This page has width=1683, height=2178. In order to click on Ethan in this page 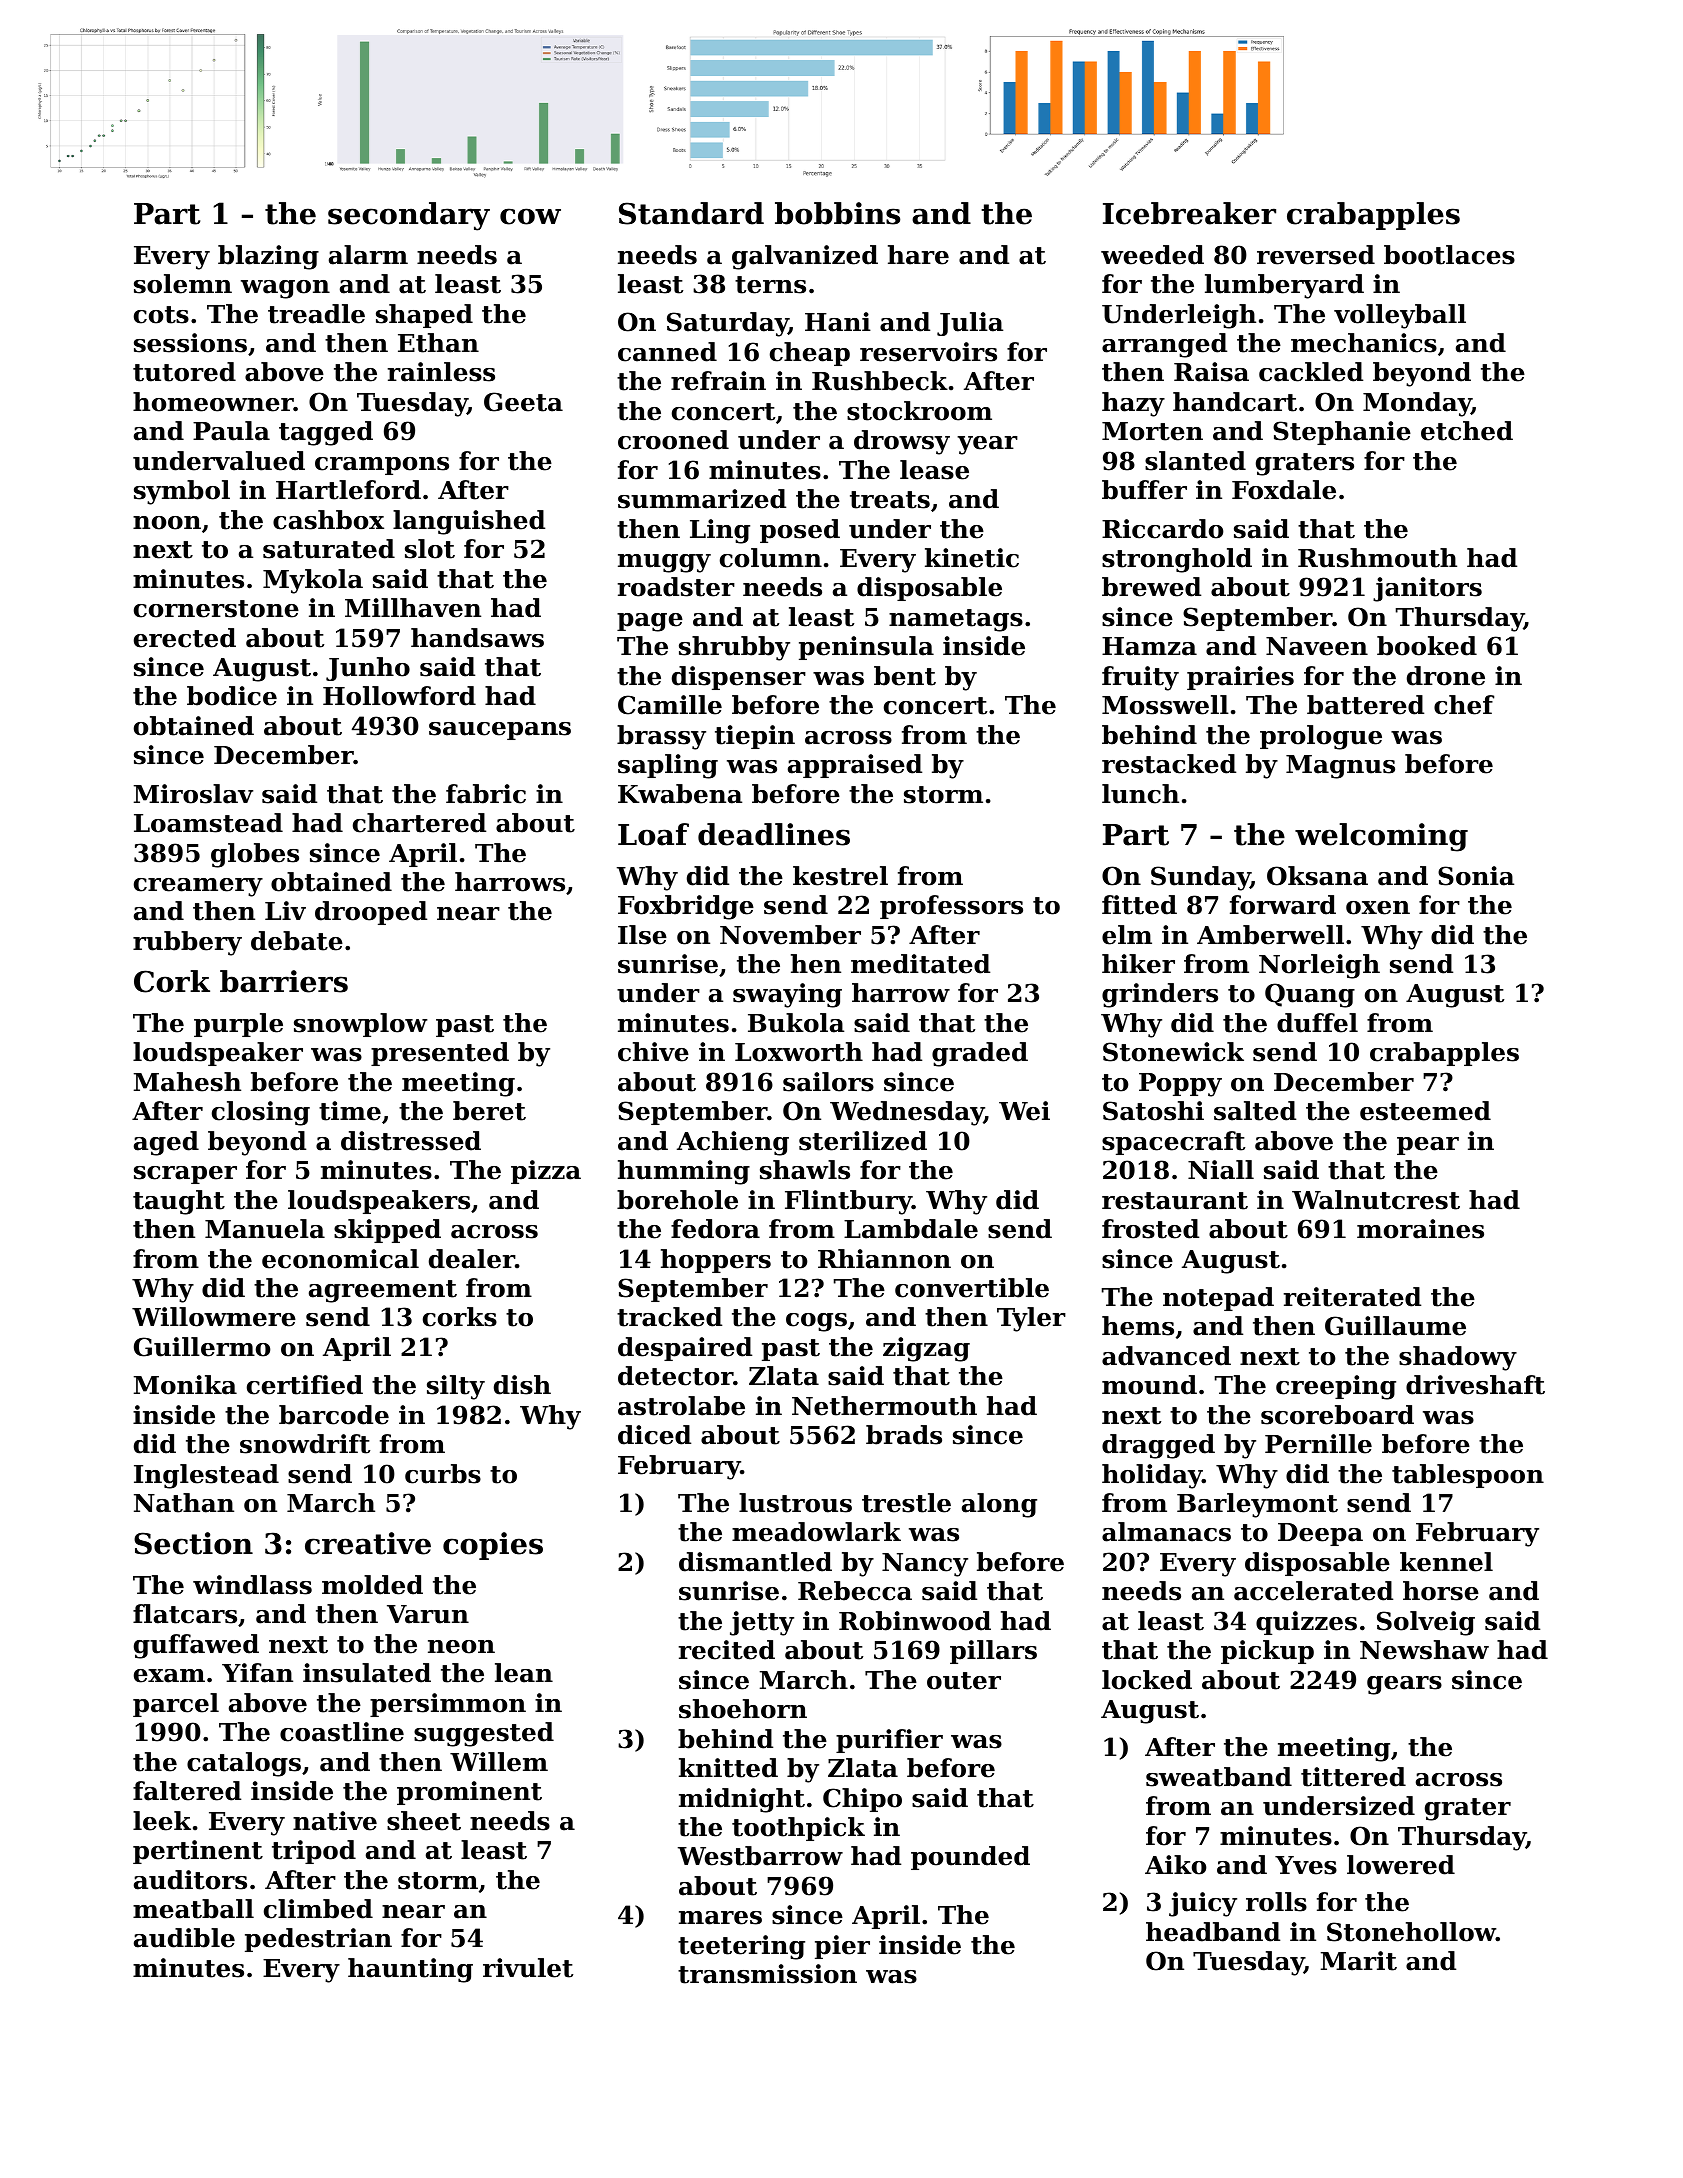, I will do `click(438, 343)`.
